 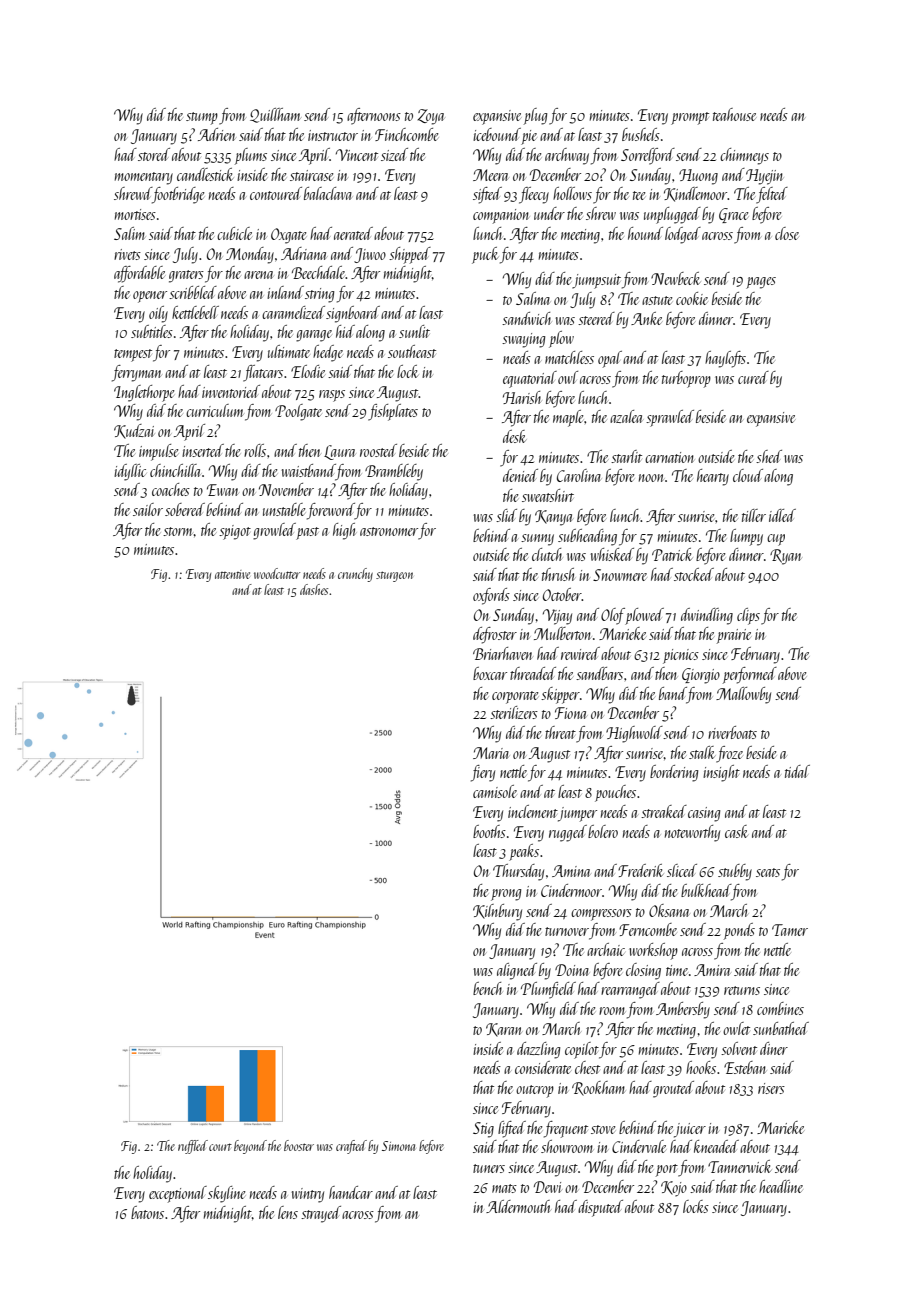 What do you see at coordinates (674, 1189) in the image?
I see `Kojo` at bounding box center [674, 1189].
